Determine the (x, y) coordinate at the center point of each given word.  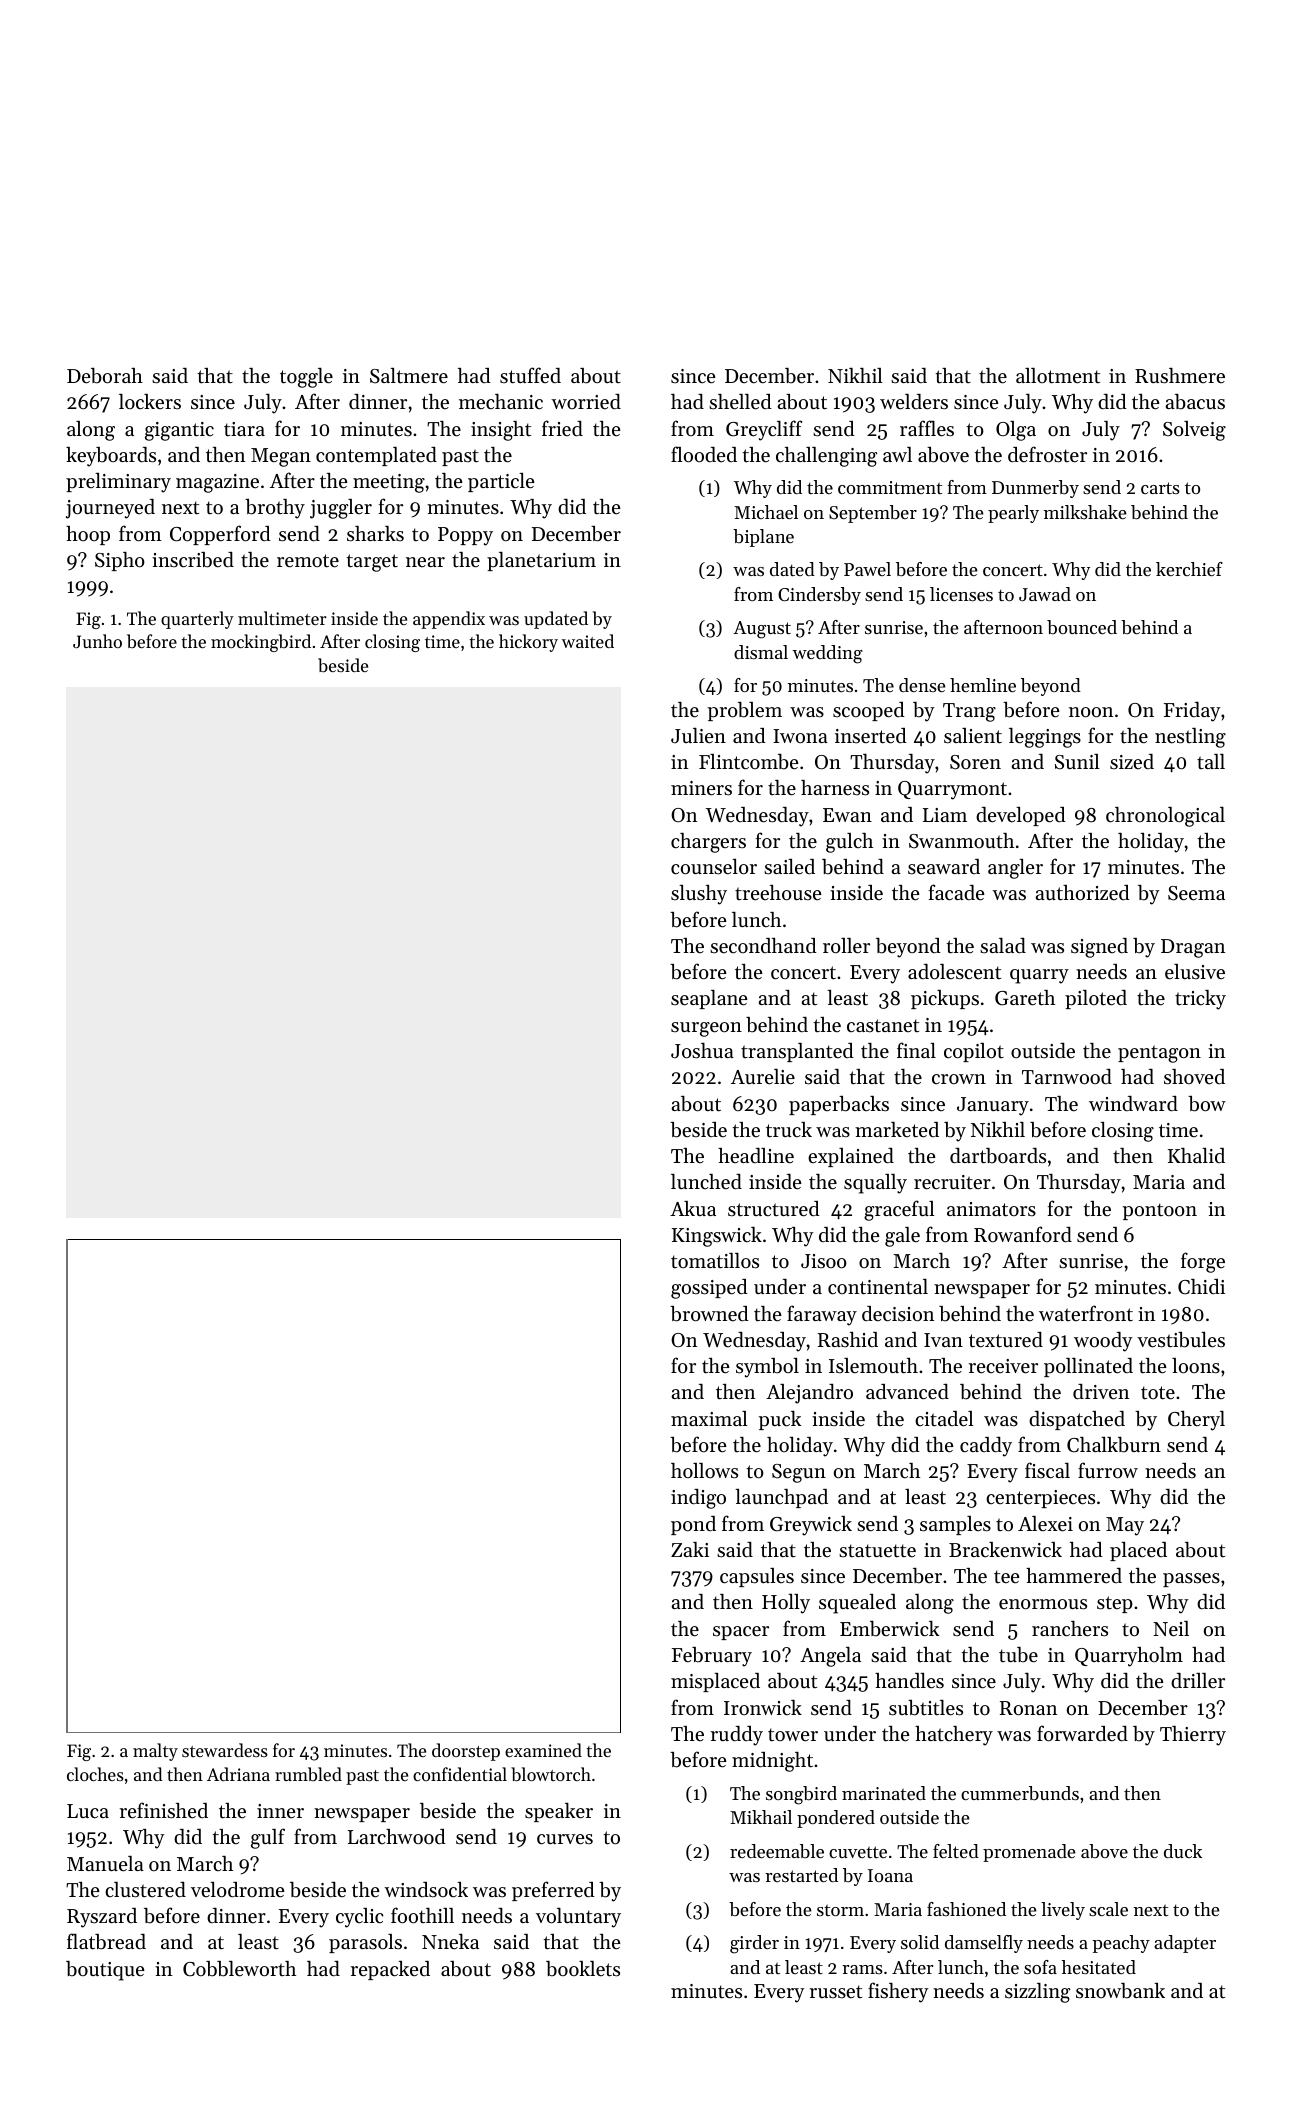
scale (1108, 1909)
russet (836, 1992)
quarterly (197, 620)
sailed (789, 867)
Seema (1196, 893)
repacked (390, 1970)
